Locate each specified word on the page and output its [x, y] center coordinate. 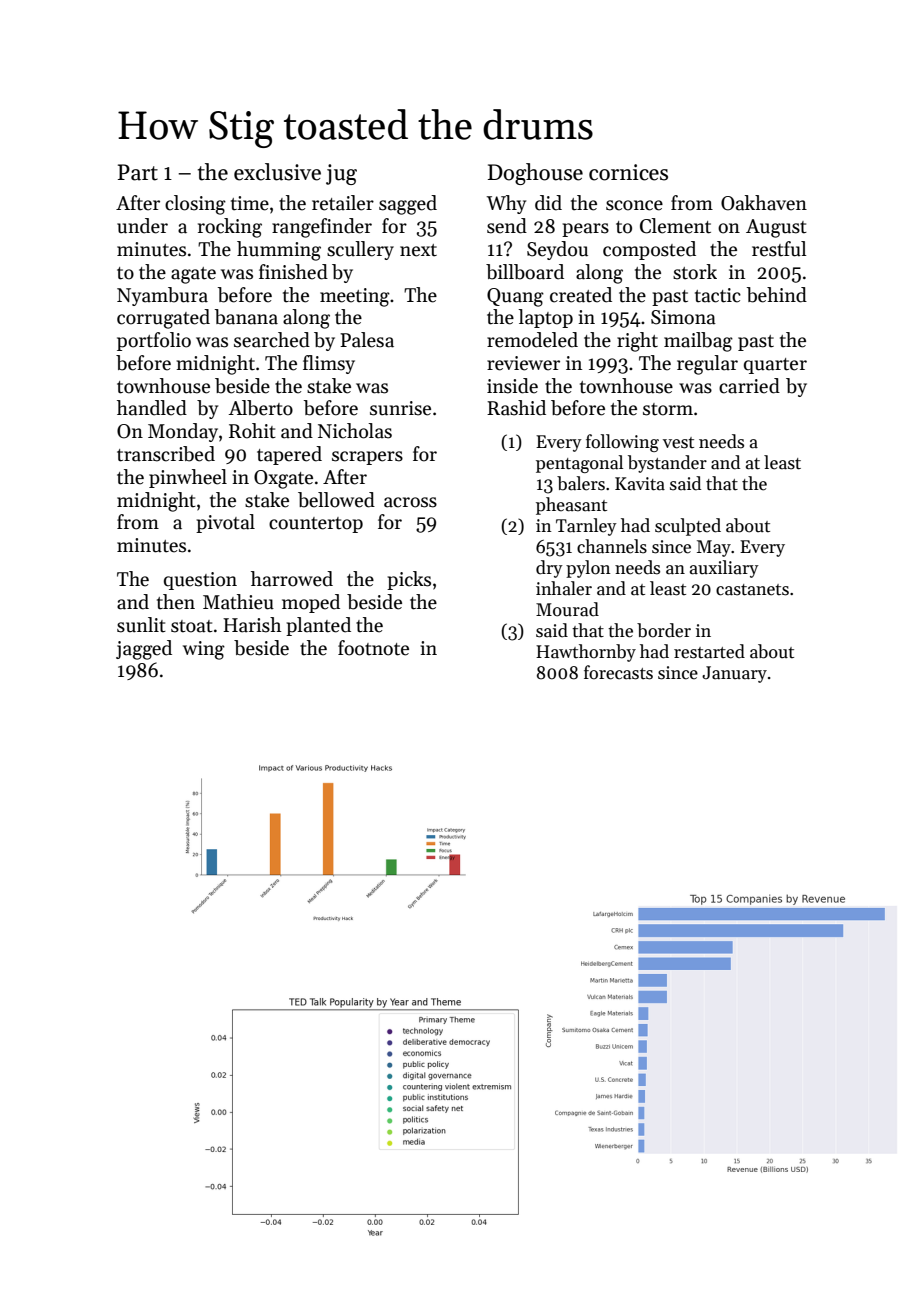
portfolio [154, 341]
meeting [355, 297]
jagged [144, 650]
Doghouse [535, 174]
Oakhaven [764, 203]
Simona [683, 317]
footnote [373, 648]
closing [195, 205]
